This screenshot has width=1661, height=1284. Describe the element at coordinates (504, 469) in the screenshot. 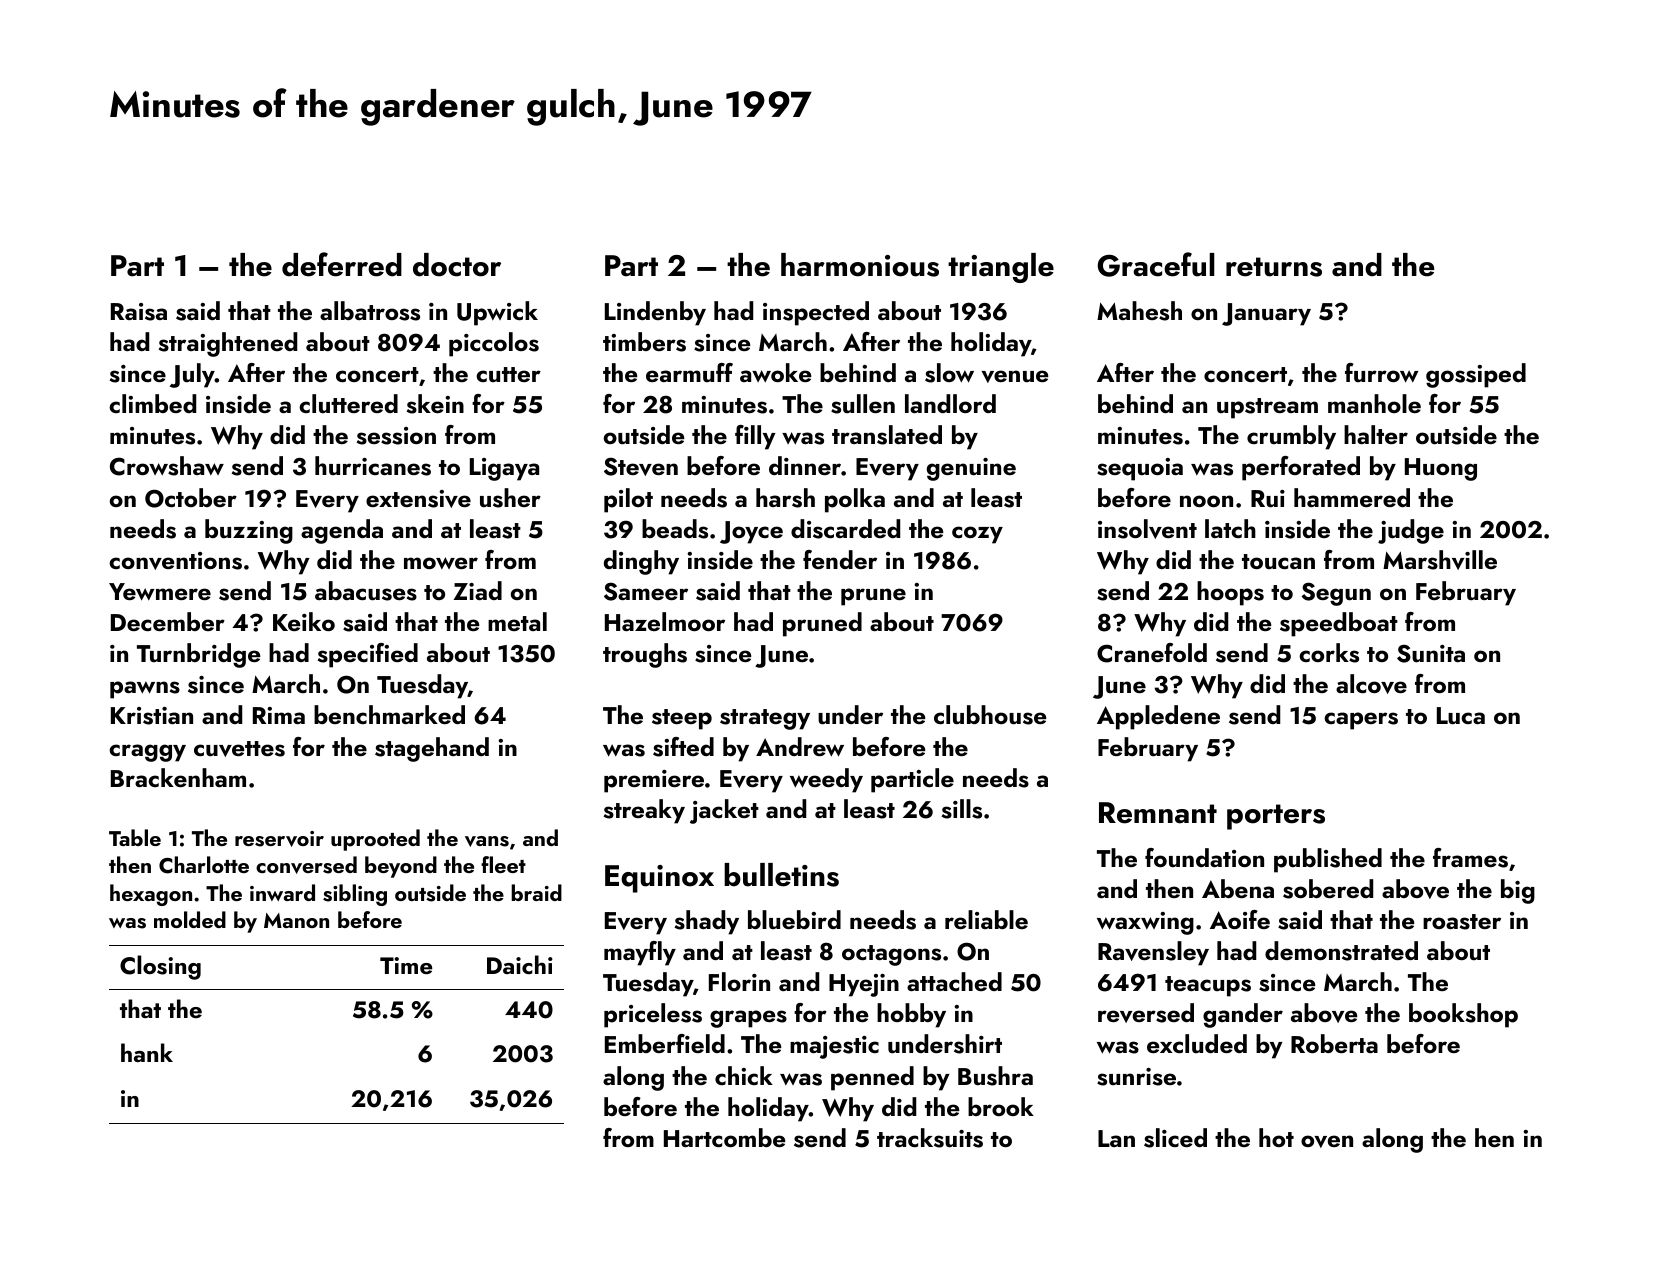

I see `Ligaya` at that location.
